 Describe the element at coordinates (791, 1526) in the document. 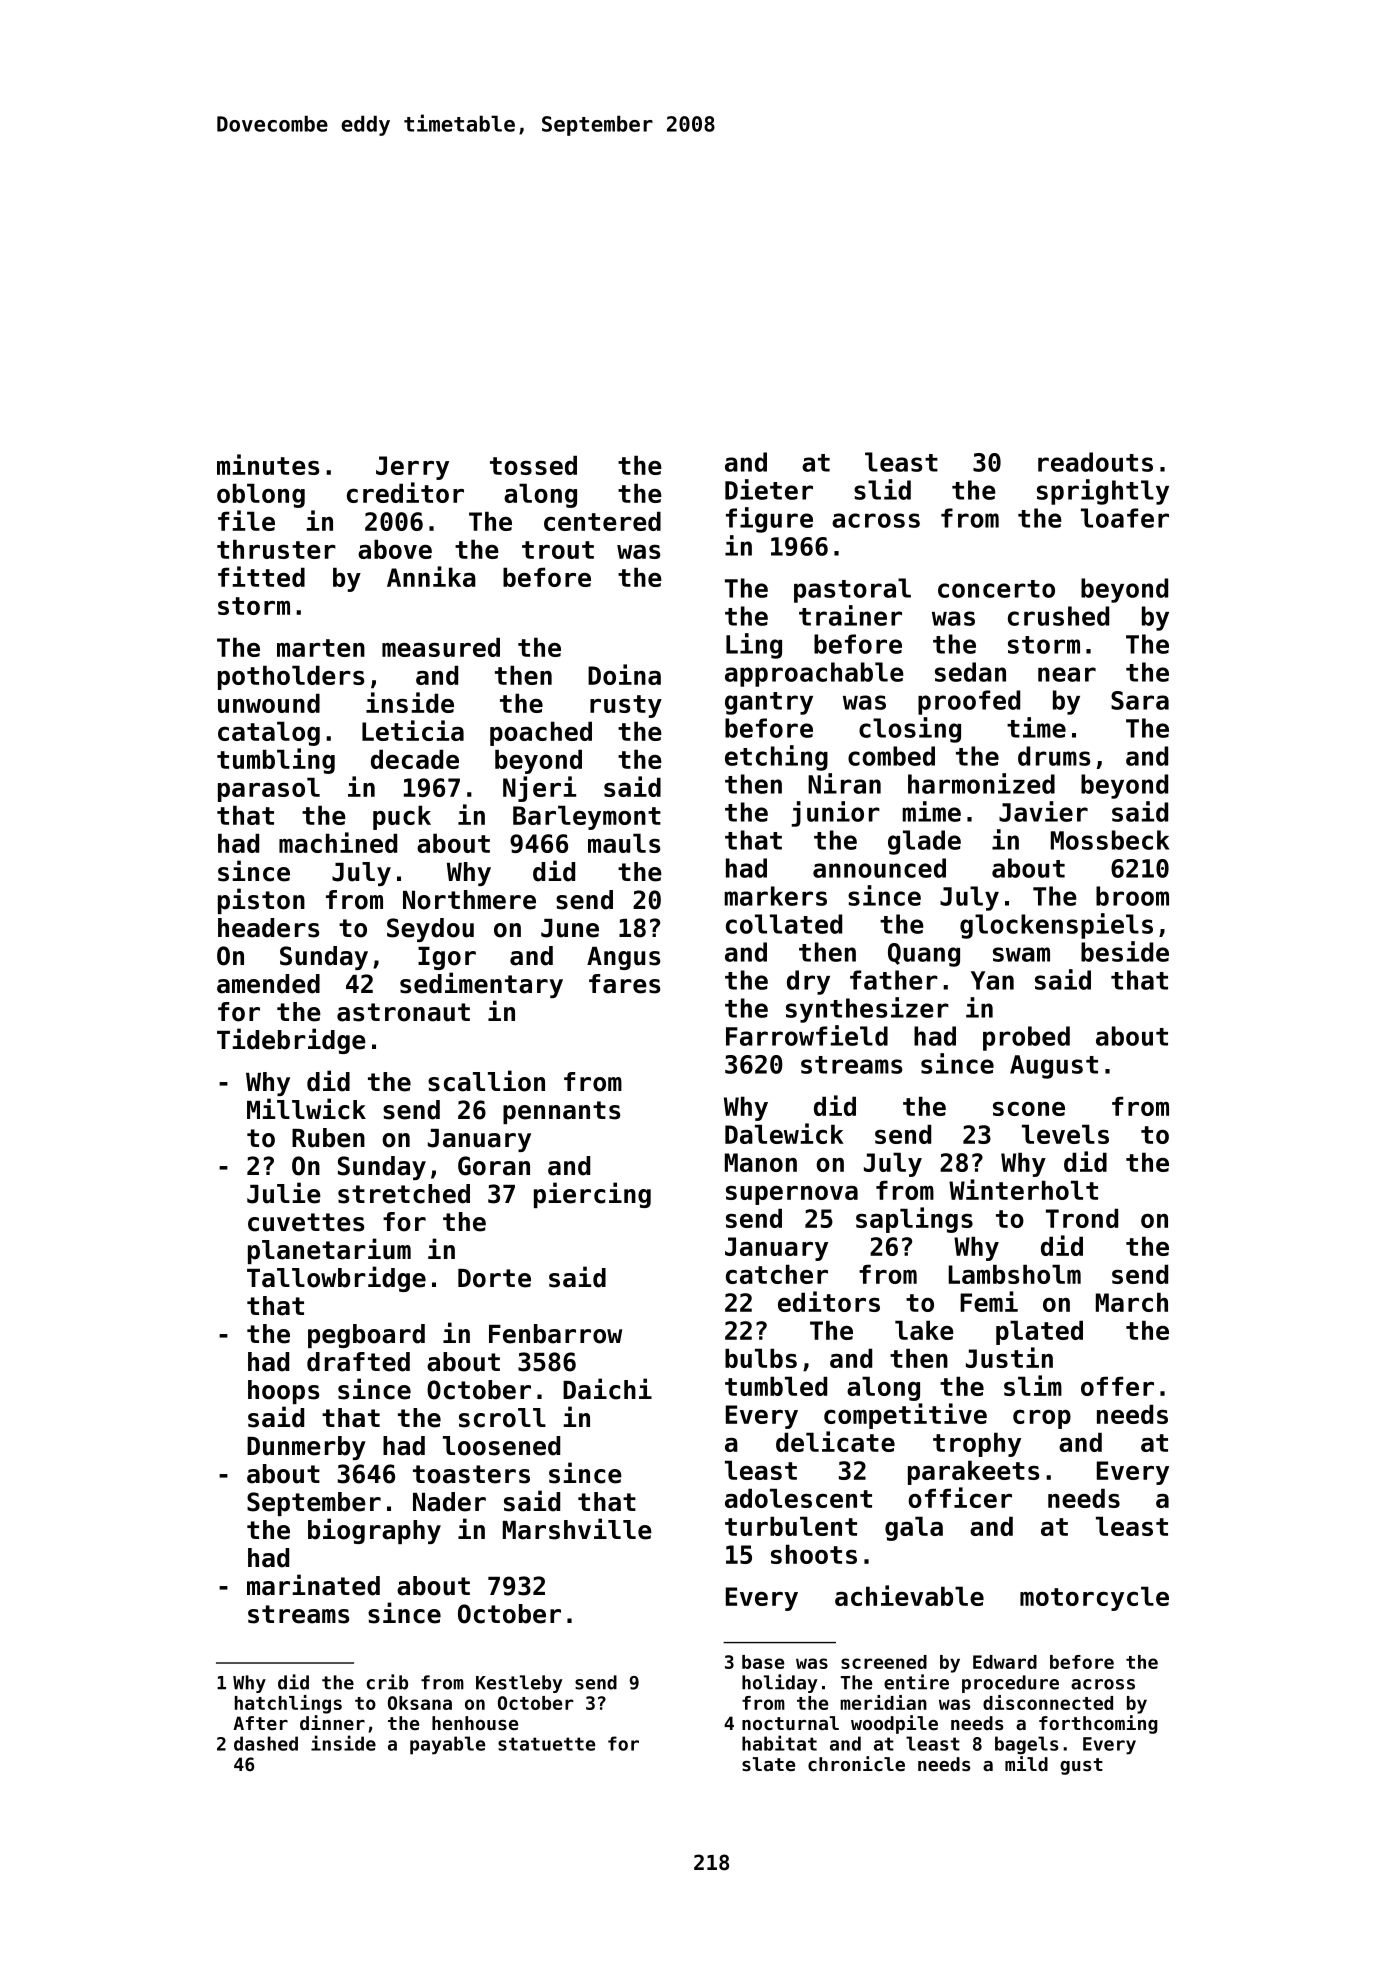

I see `turbulent` at that location.
